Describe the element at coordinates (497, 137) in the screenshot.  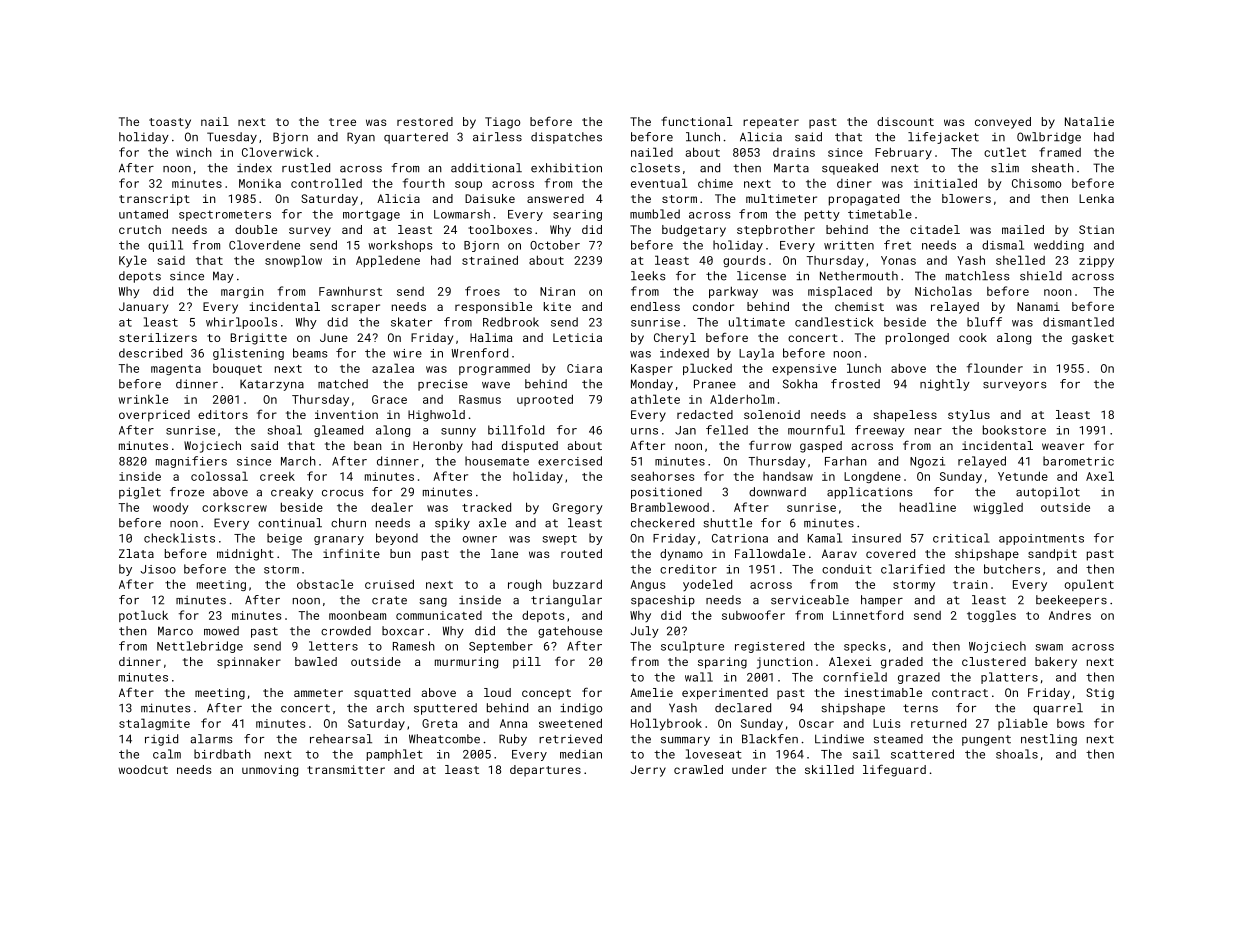
I see `airless` at that location.
